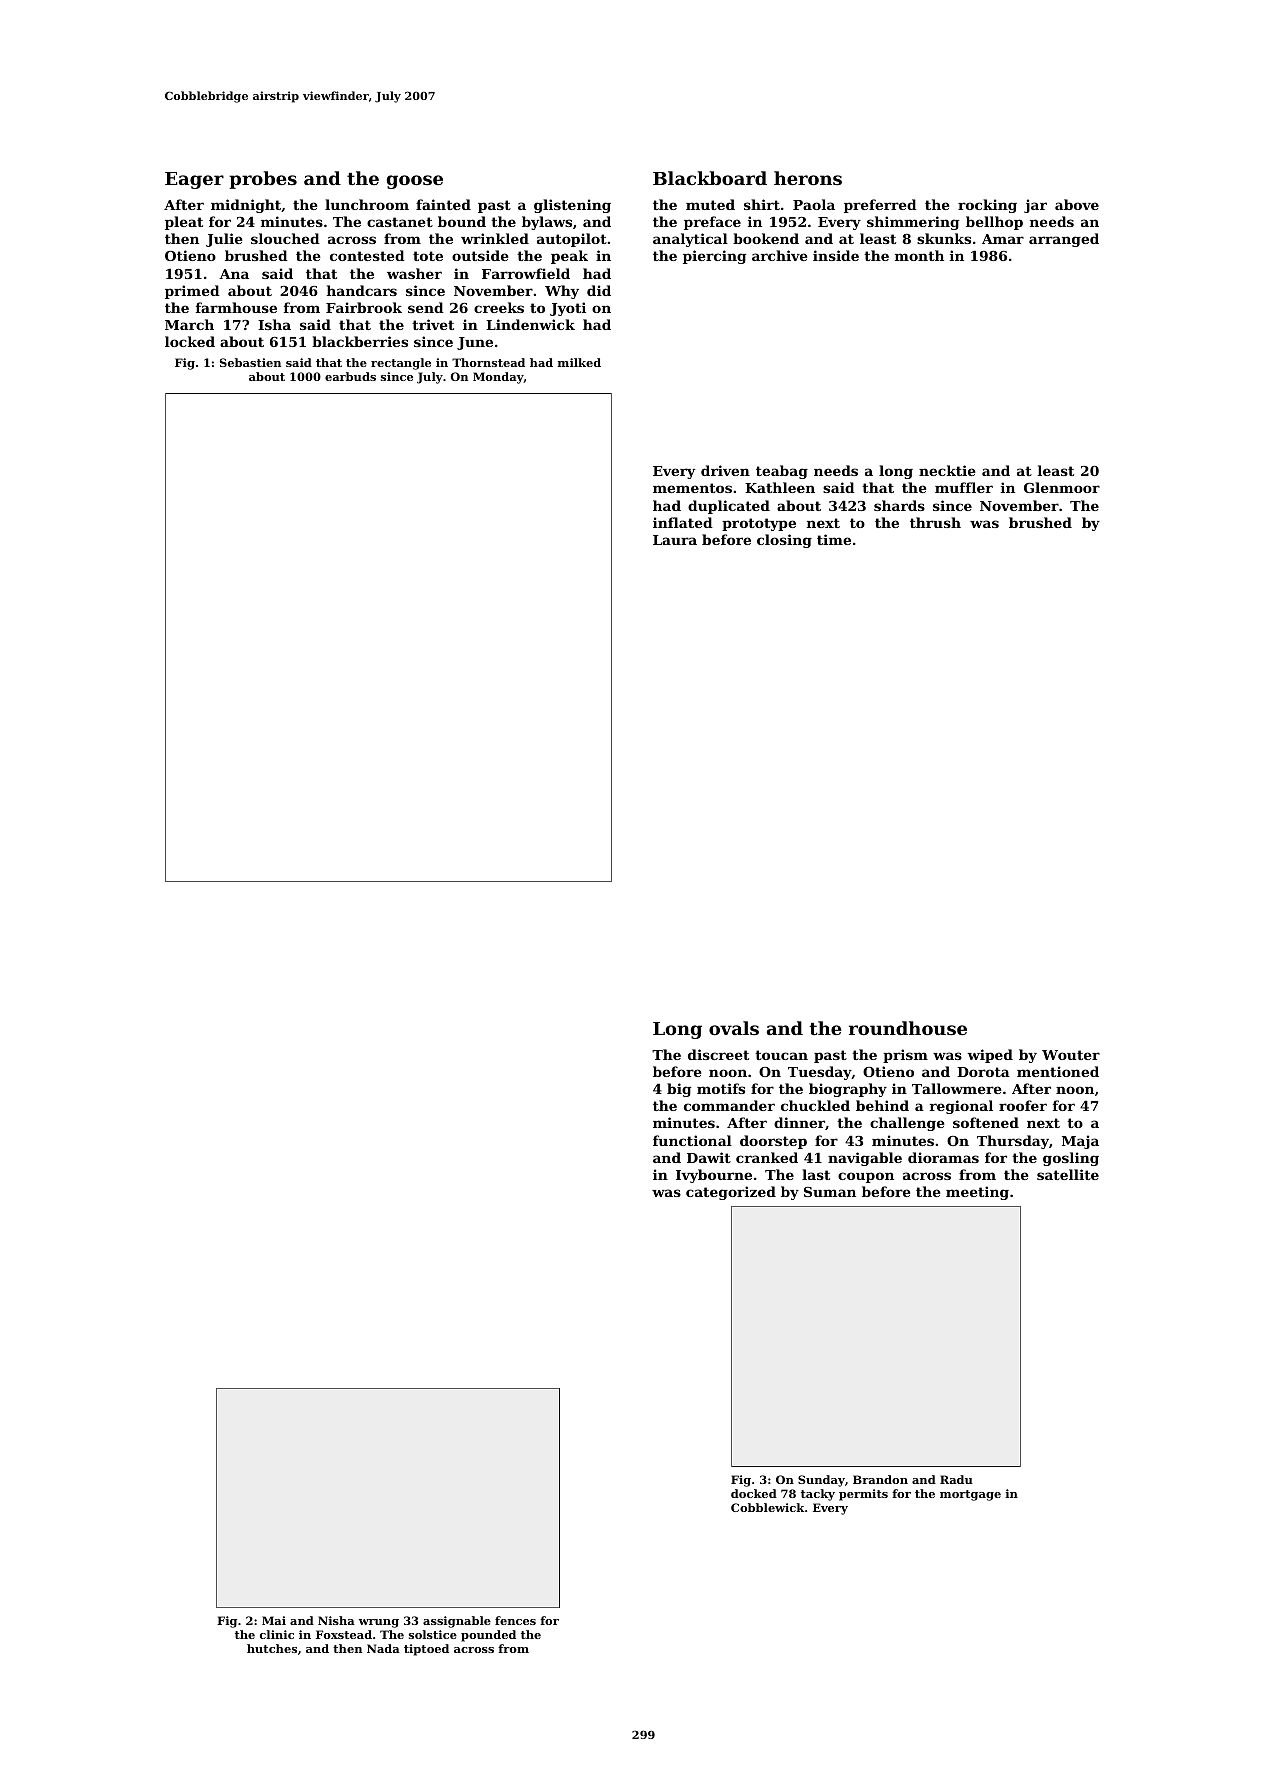 The width and height of the screenshot is (1264, 1788). I want to click on Nada, so click(383, 1648).
